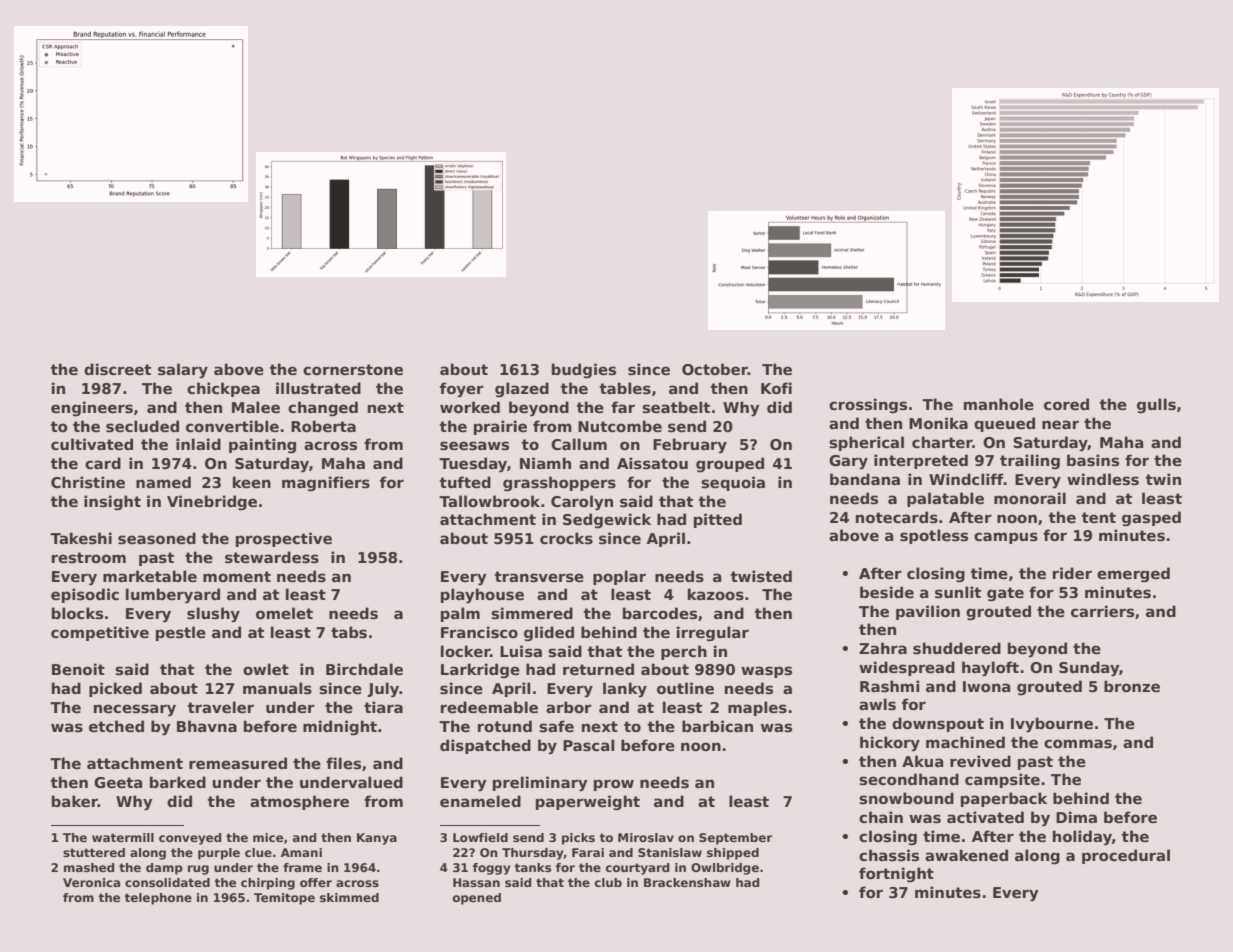 The height and width of the image is (952, 1233). What do you see at coordinates (761, 576) in the image?
I see `twisted` at bounding box center [761, 576].
